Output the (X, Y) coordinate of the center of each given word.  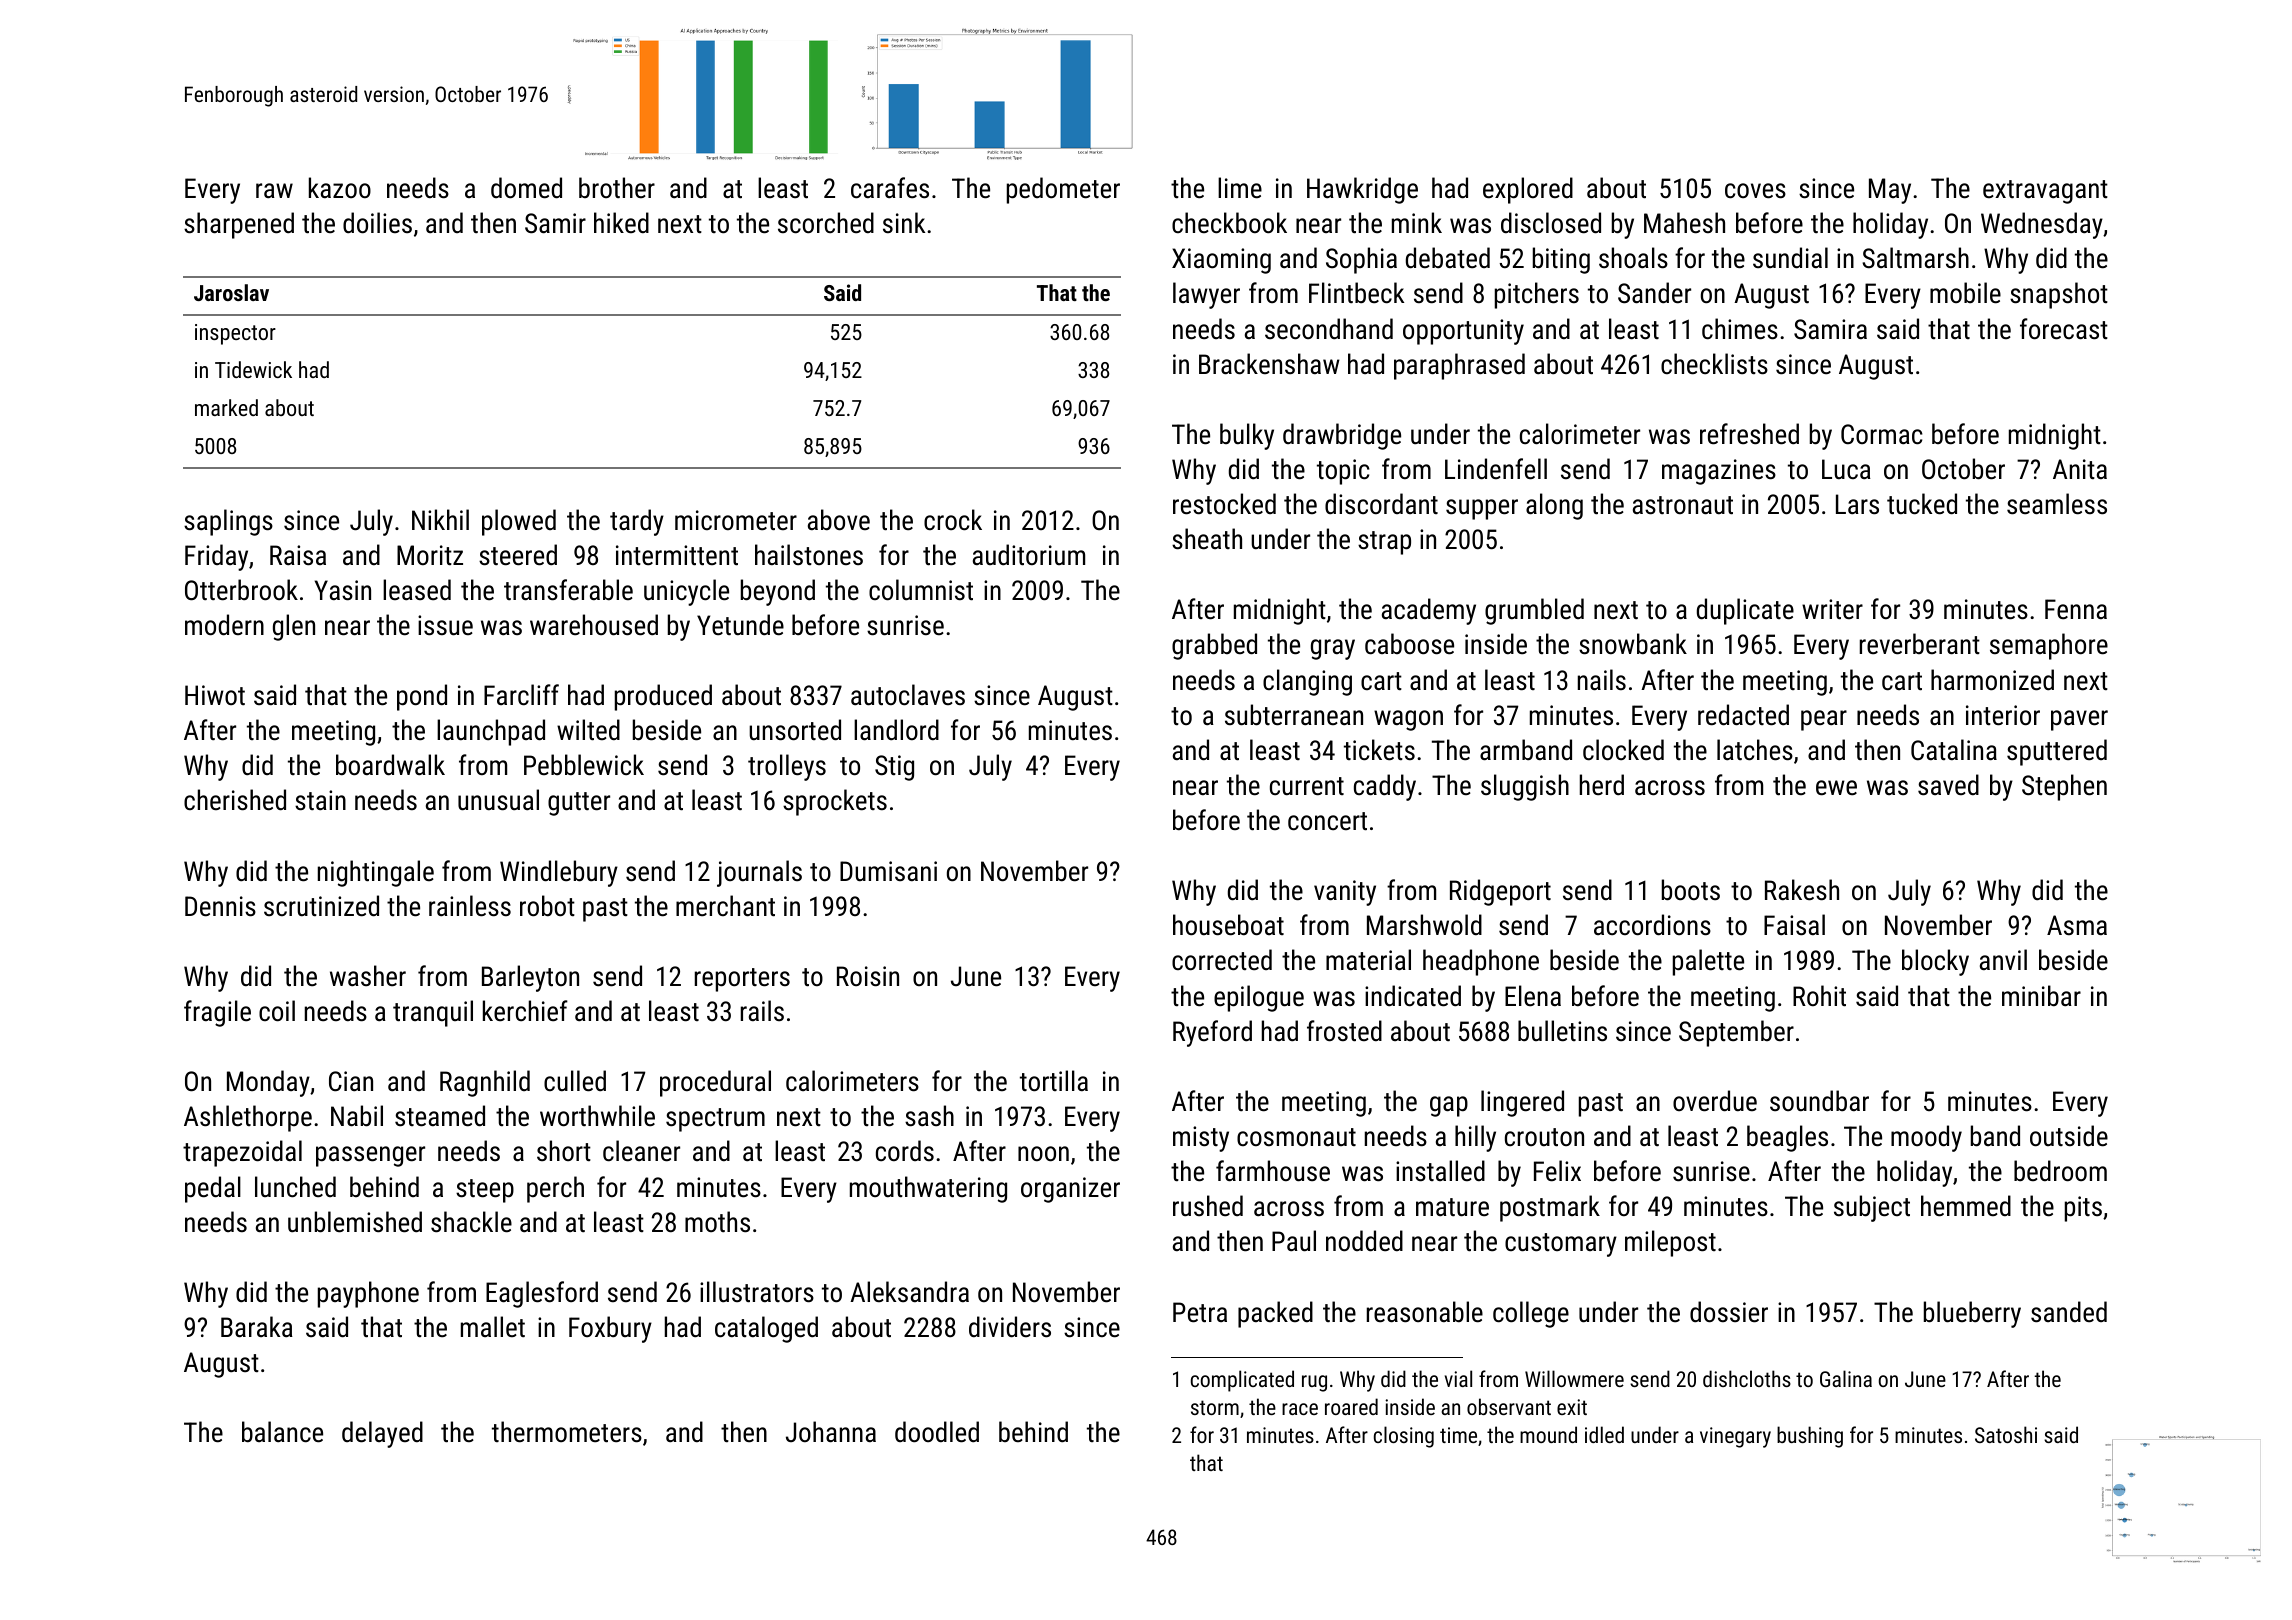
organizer (1070, 1190)
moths (717, 1222)
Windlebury (559, 873)
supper (1482, 509)
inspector (235, 334)
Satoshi (2006, 1434)
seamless (2057, 504)
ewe (1836, 788)
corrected (1222, 960)
